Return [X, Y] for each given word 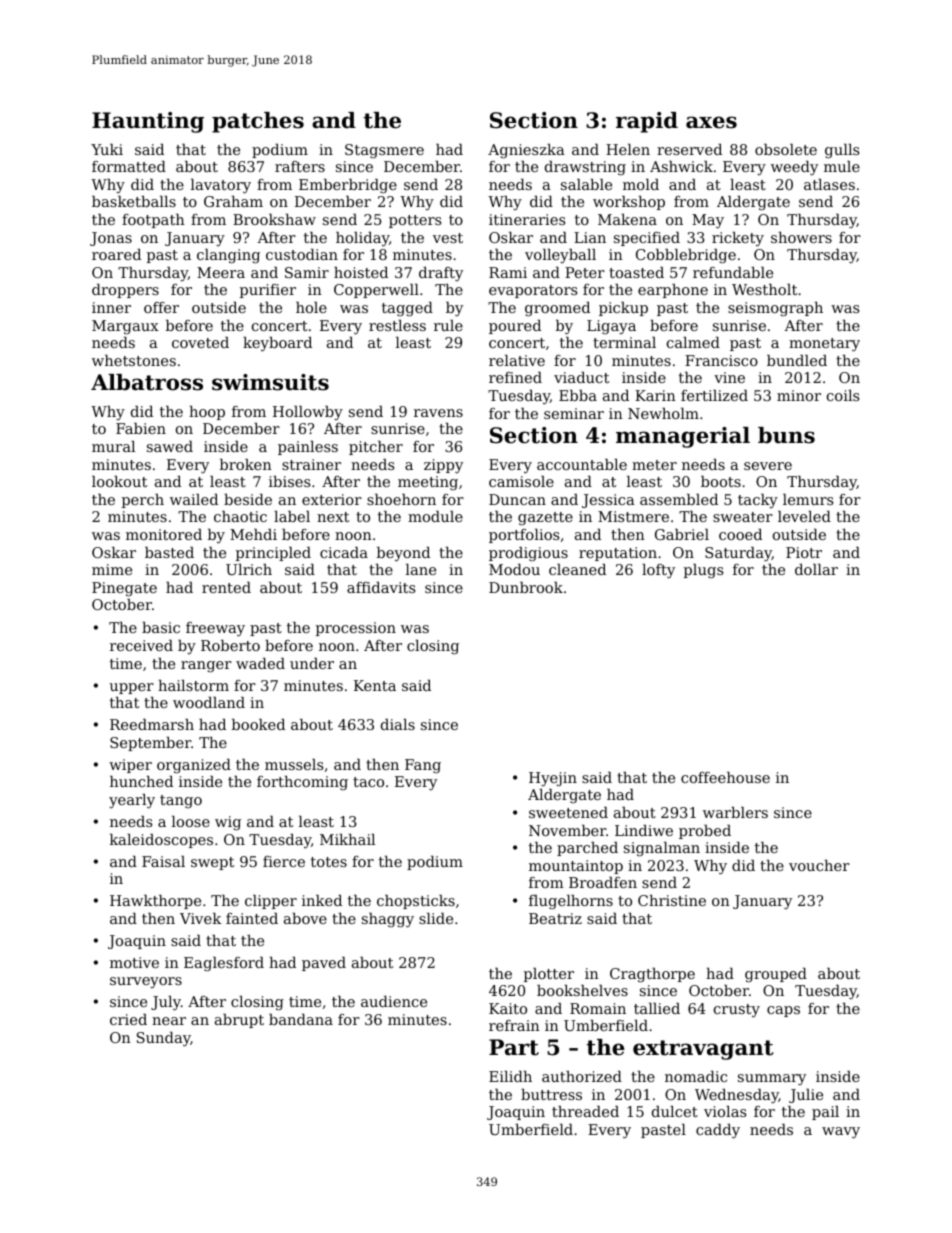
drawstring [585, 168]
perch [143, 501]
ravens [438, 413]
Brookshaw [274, 219]
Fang [423, 766]
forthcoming [302, 783]
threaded [585, 1111]
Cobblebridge [686, 256]
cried [128, 1019]
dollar [816, 569]
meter [654, 465]
